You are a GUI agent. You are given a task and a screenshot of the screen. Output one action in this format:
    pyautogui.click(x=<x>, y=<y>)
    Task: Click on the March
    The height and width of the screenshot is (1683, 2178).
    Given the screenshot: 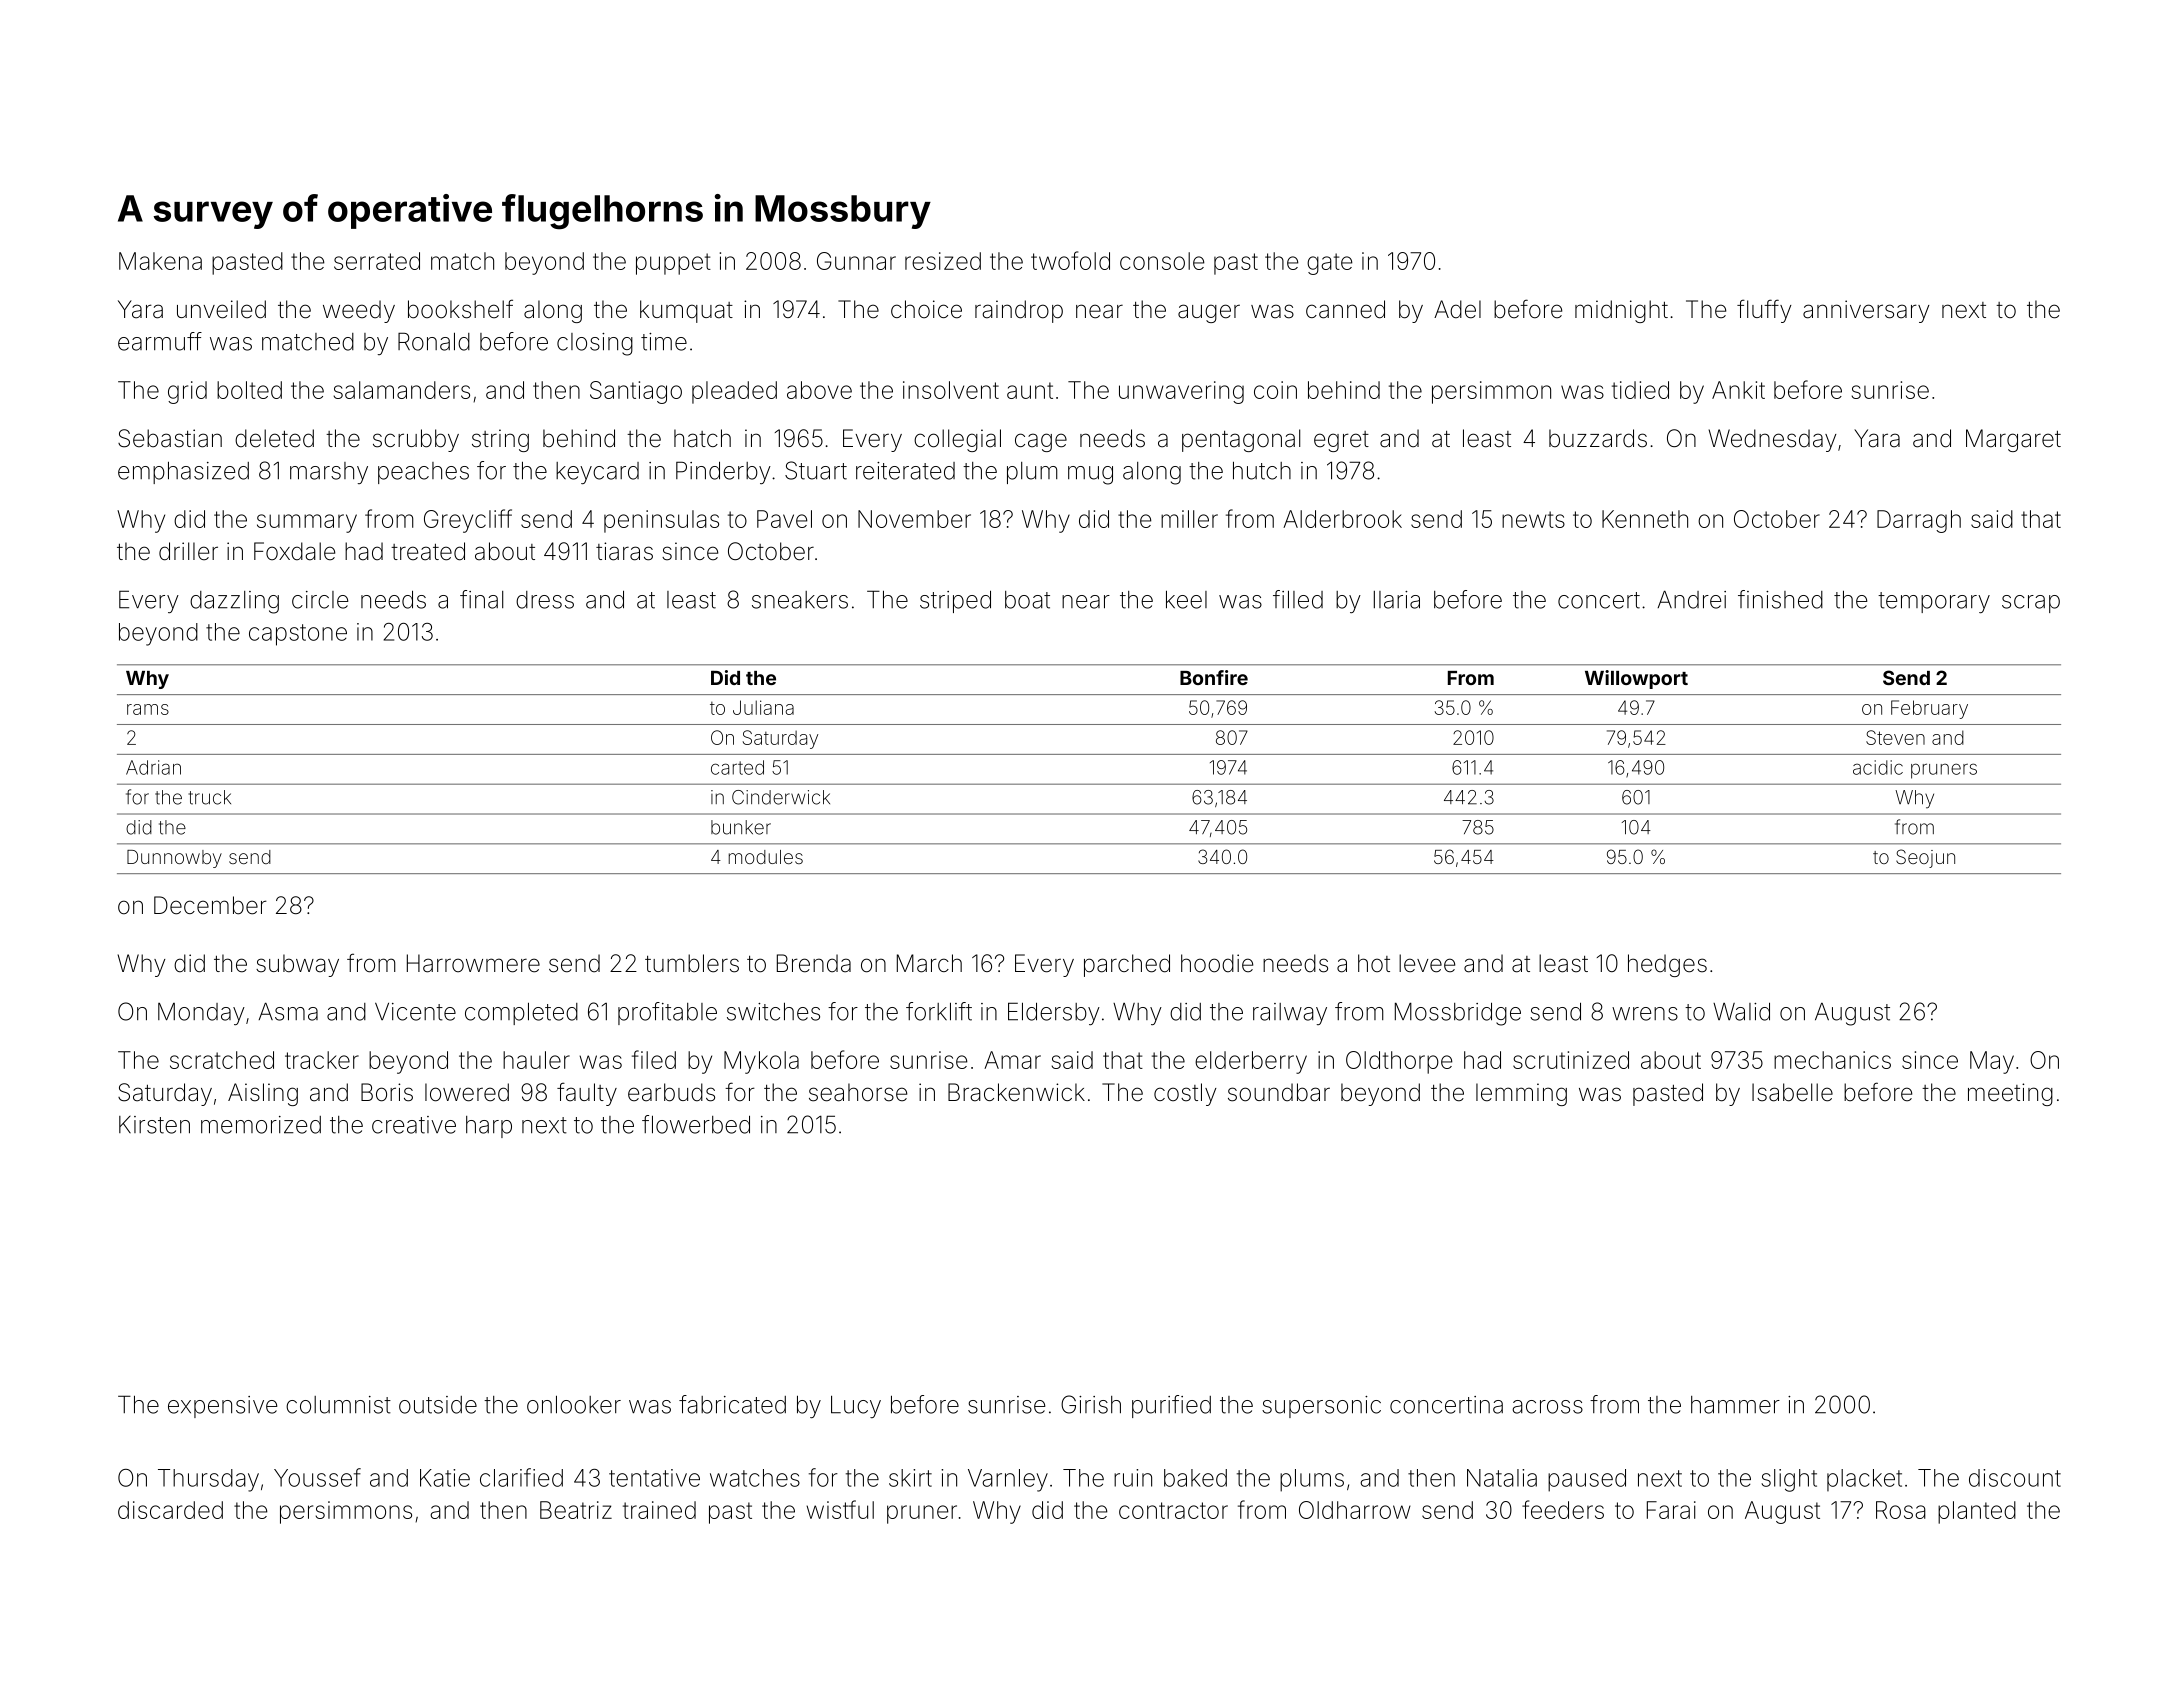 What is the action you would take?
    pyautogui.click(x=929, y=963)
